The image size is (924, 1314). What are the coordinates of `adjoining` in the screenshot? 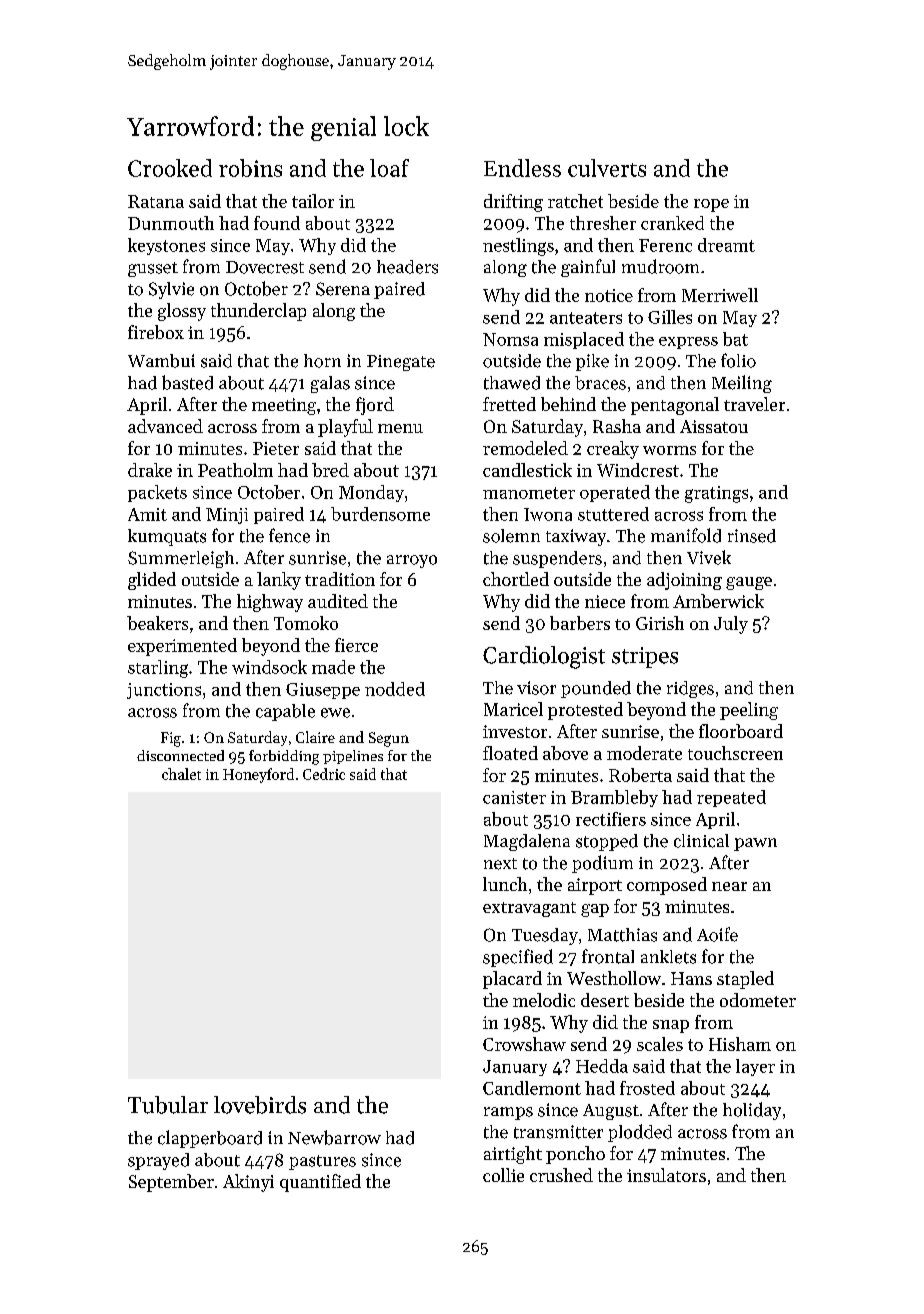 It's located at (684, 581).
